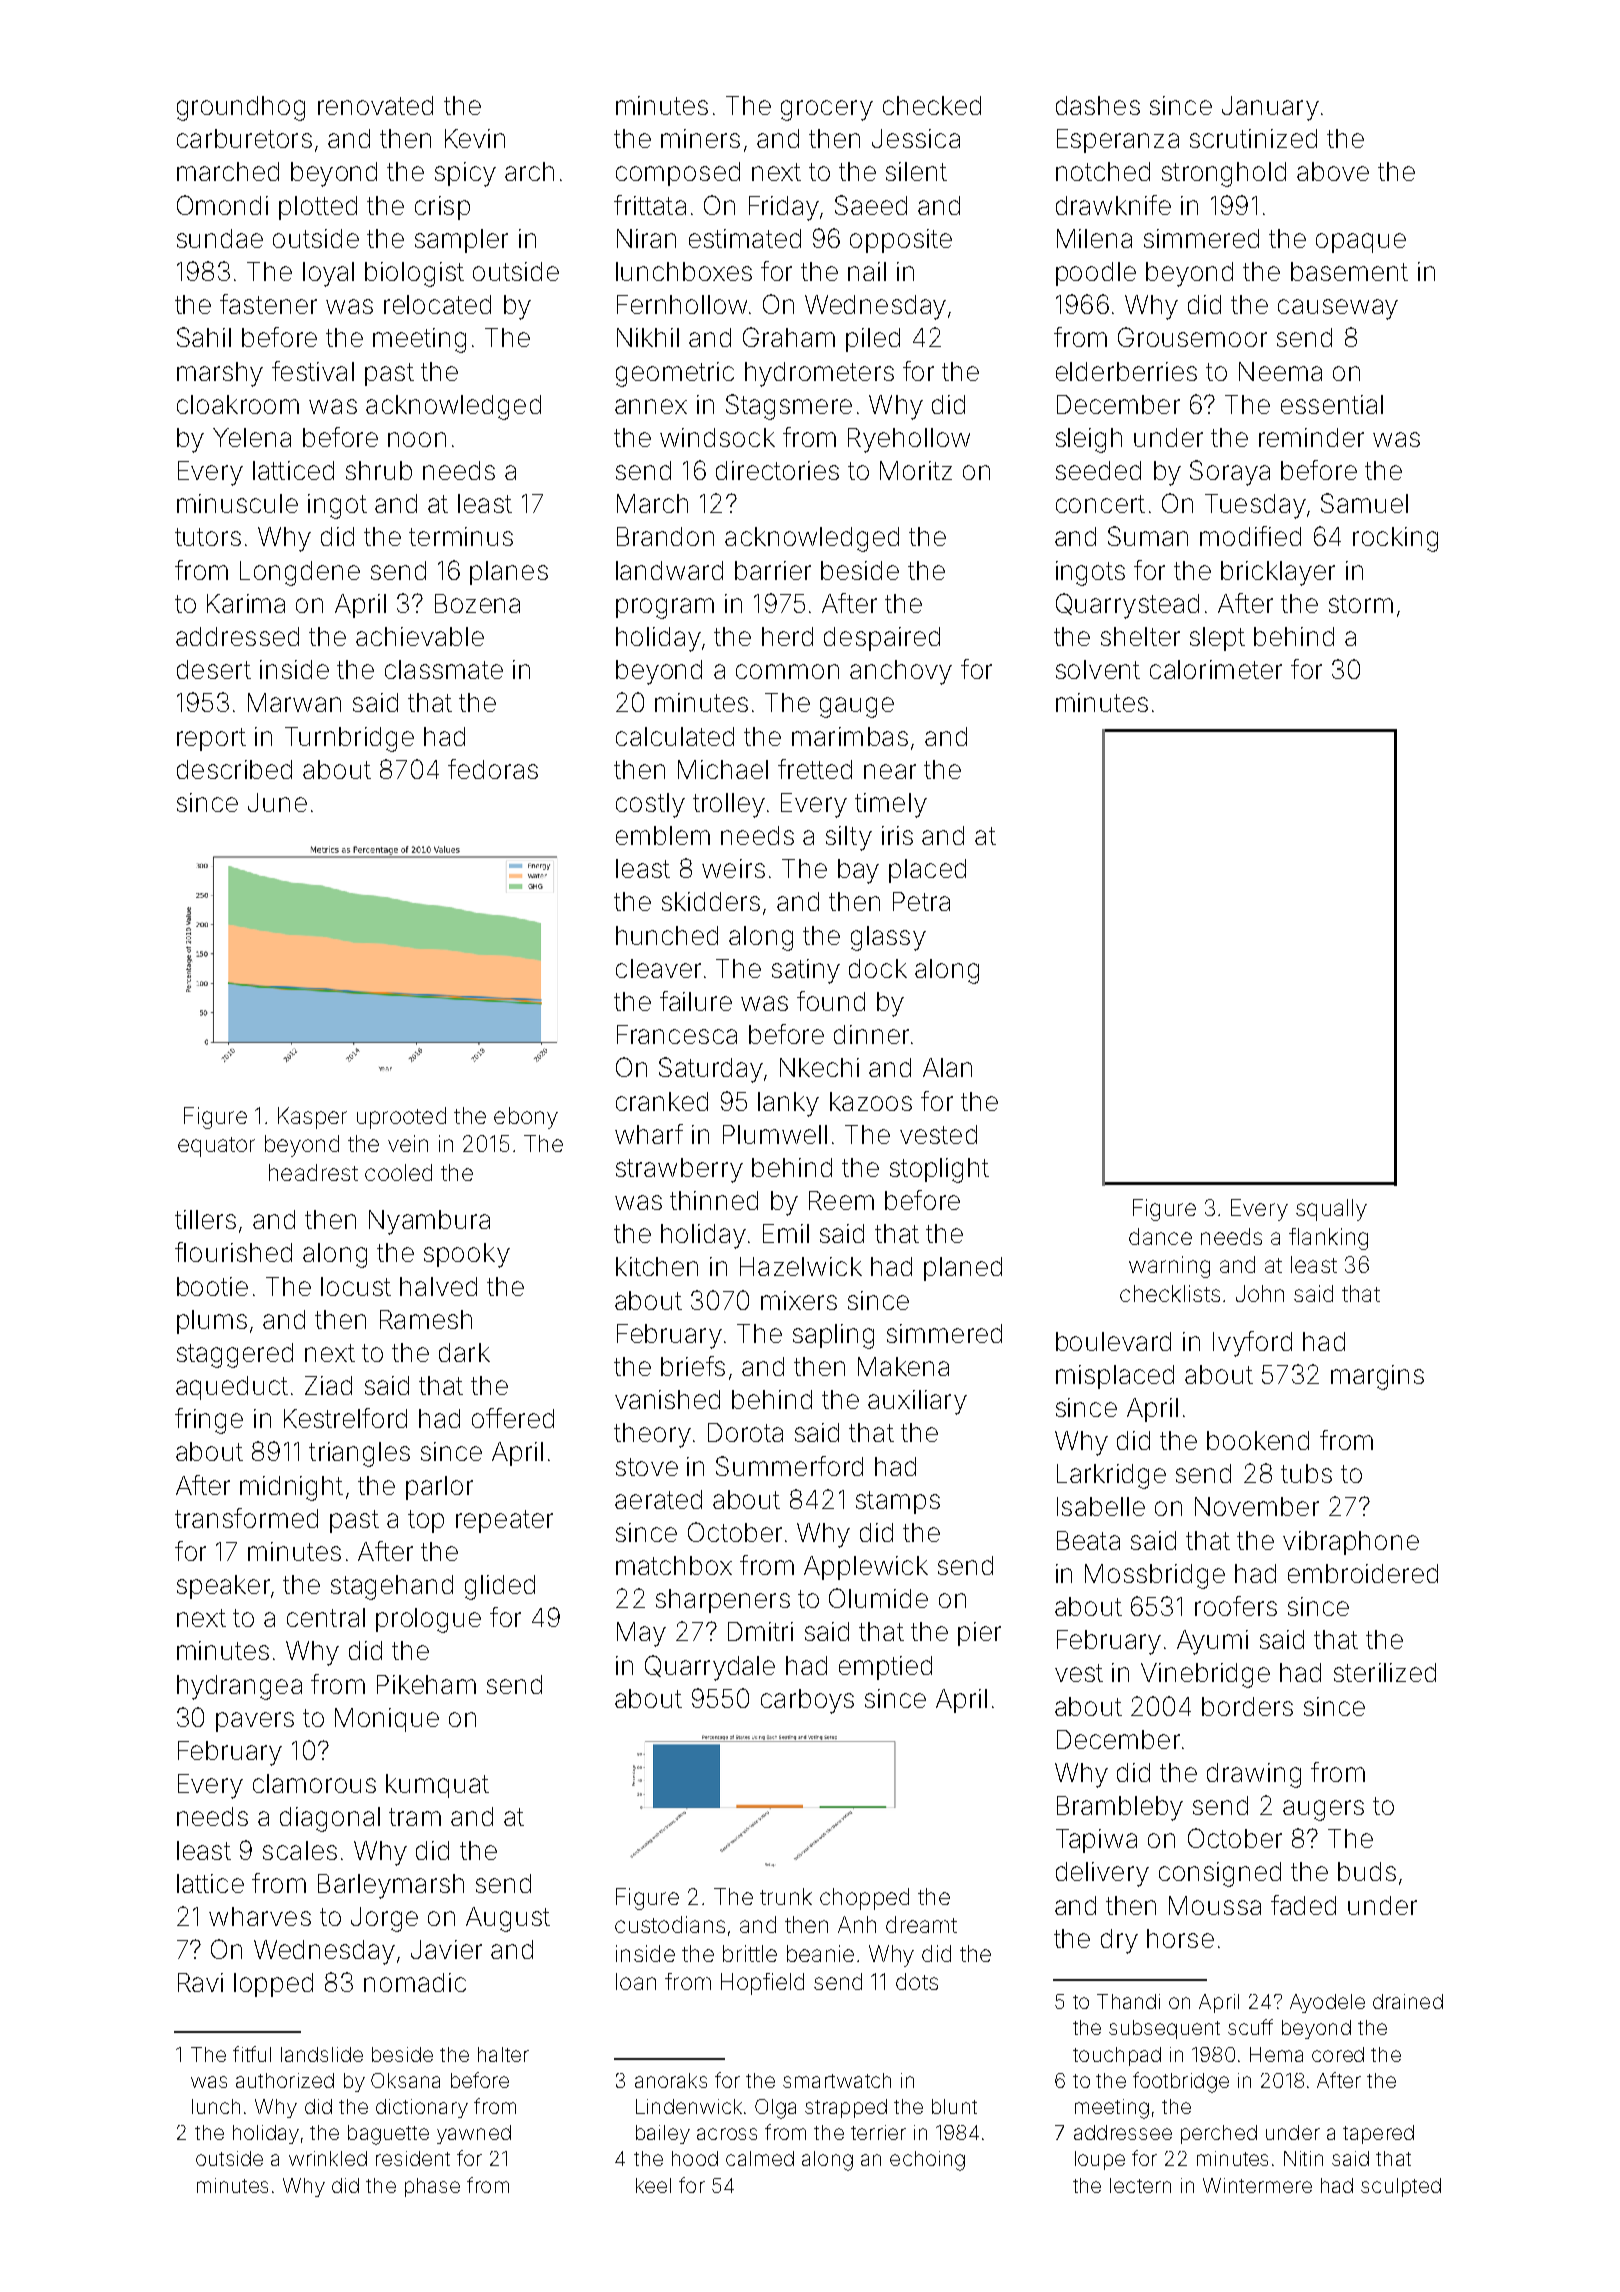 This screenshot has height=2292, width=1620. What do you see at coordinates (1216, 669) in the screenshot?
I see `calorimeter` at bounding box center [1216, 669].
